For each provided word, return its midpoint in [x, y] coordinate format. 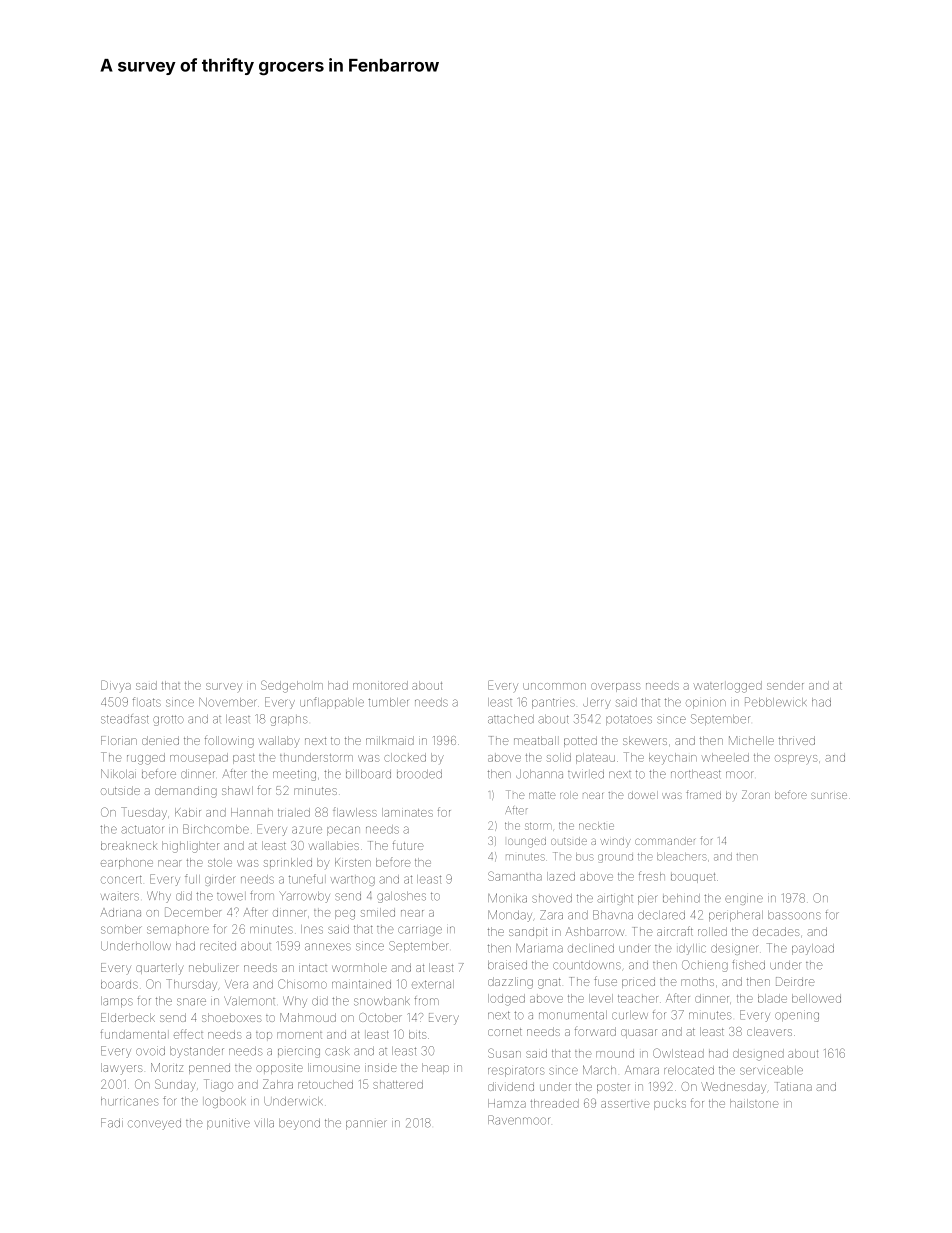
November [228, 702]
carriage [420, 931]
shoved [552, 898]
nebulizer [214, 967]
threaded [555, 1103]
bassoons [794, 915]
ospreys [796, 759]
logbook [225, 1102]
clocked [405, 757]
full [192, 879]
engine [744, 900]
